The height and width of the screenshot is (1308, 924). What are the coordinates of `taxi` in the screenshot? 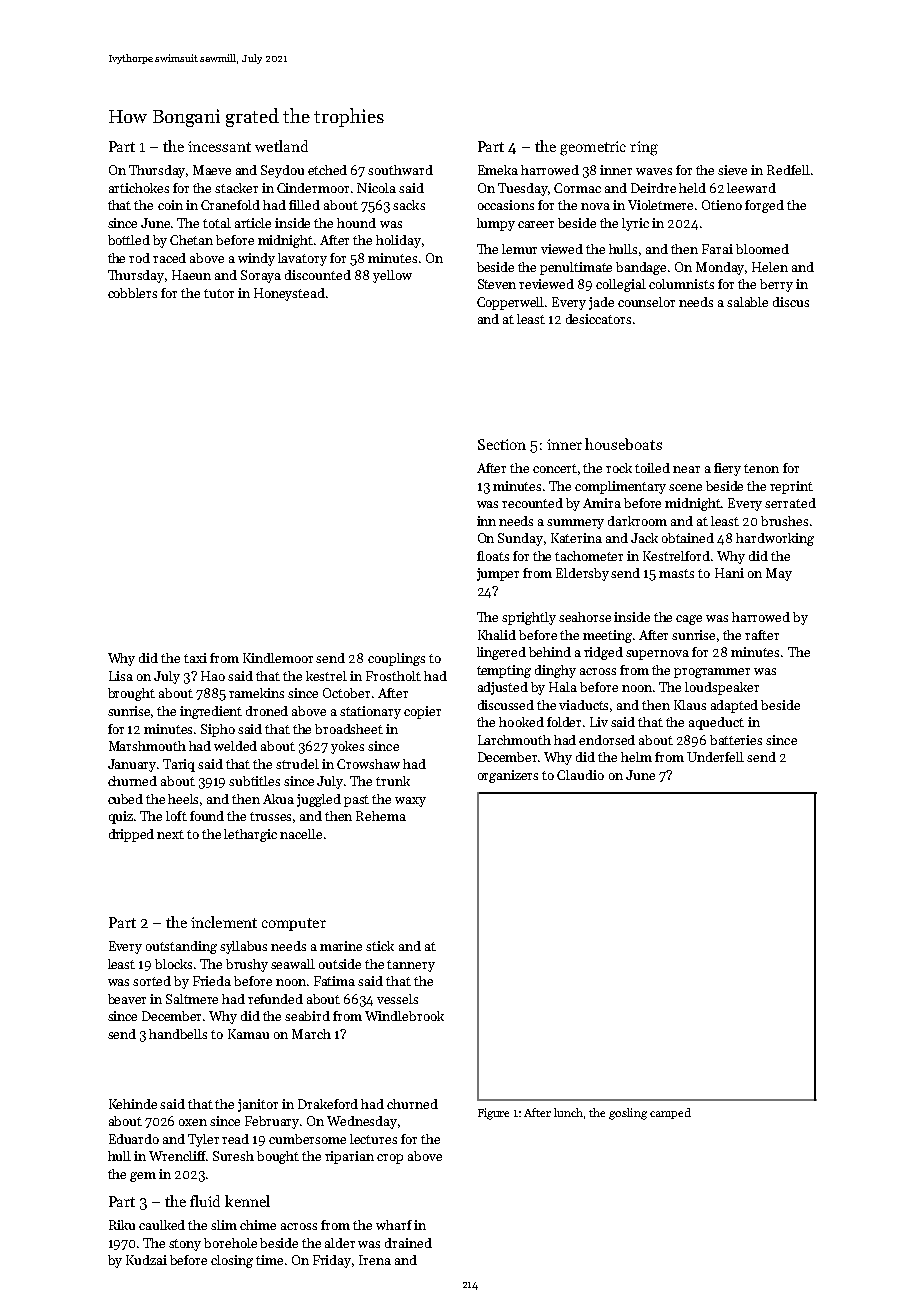 It's located at (195, 658).
